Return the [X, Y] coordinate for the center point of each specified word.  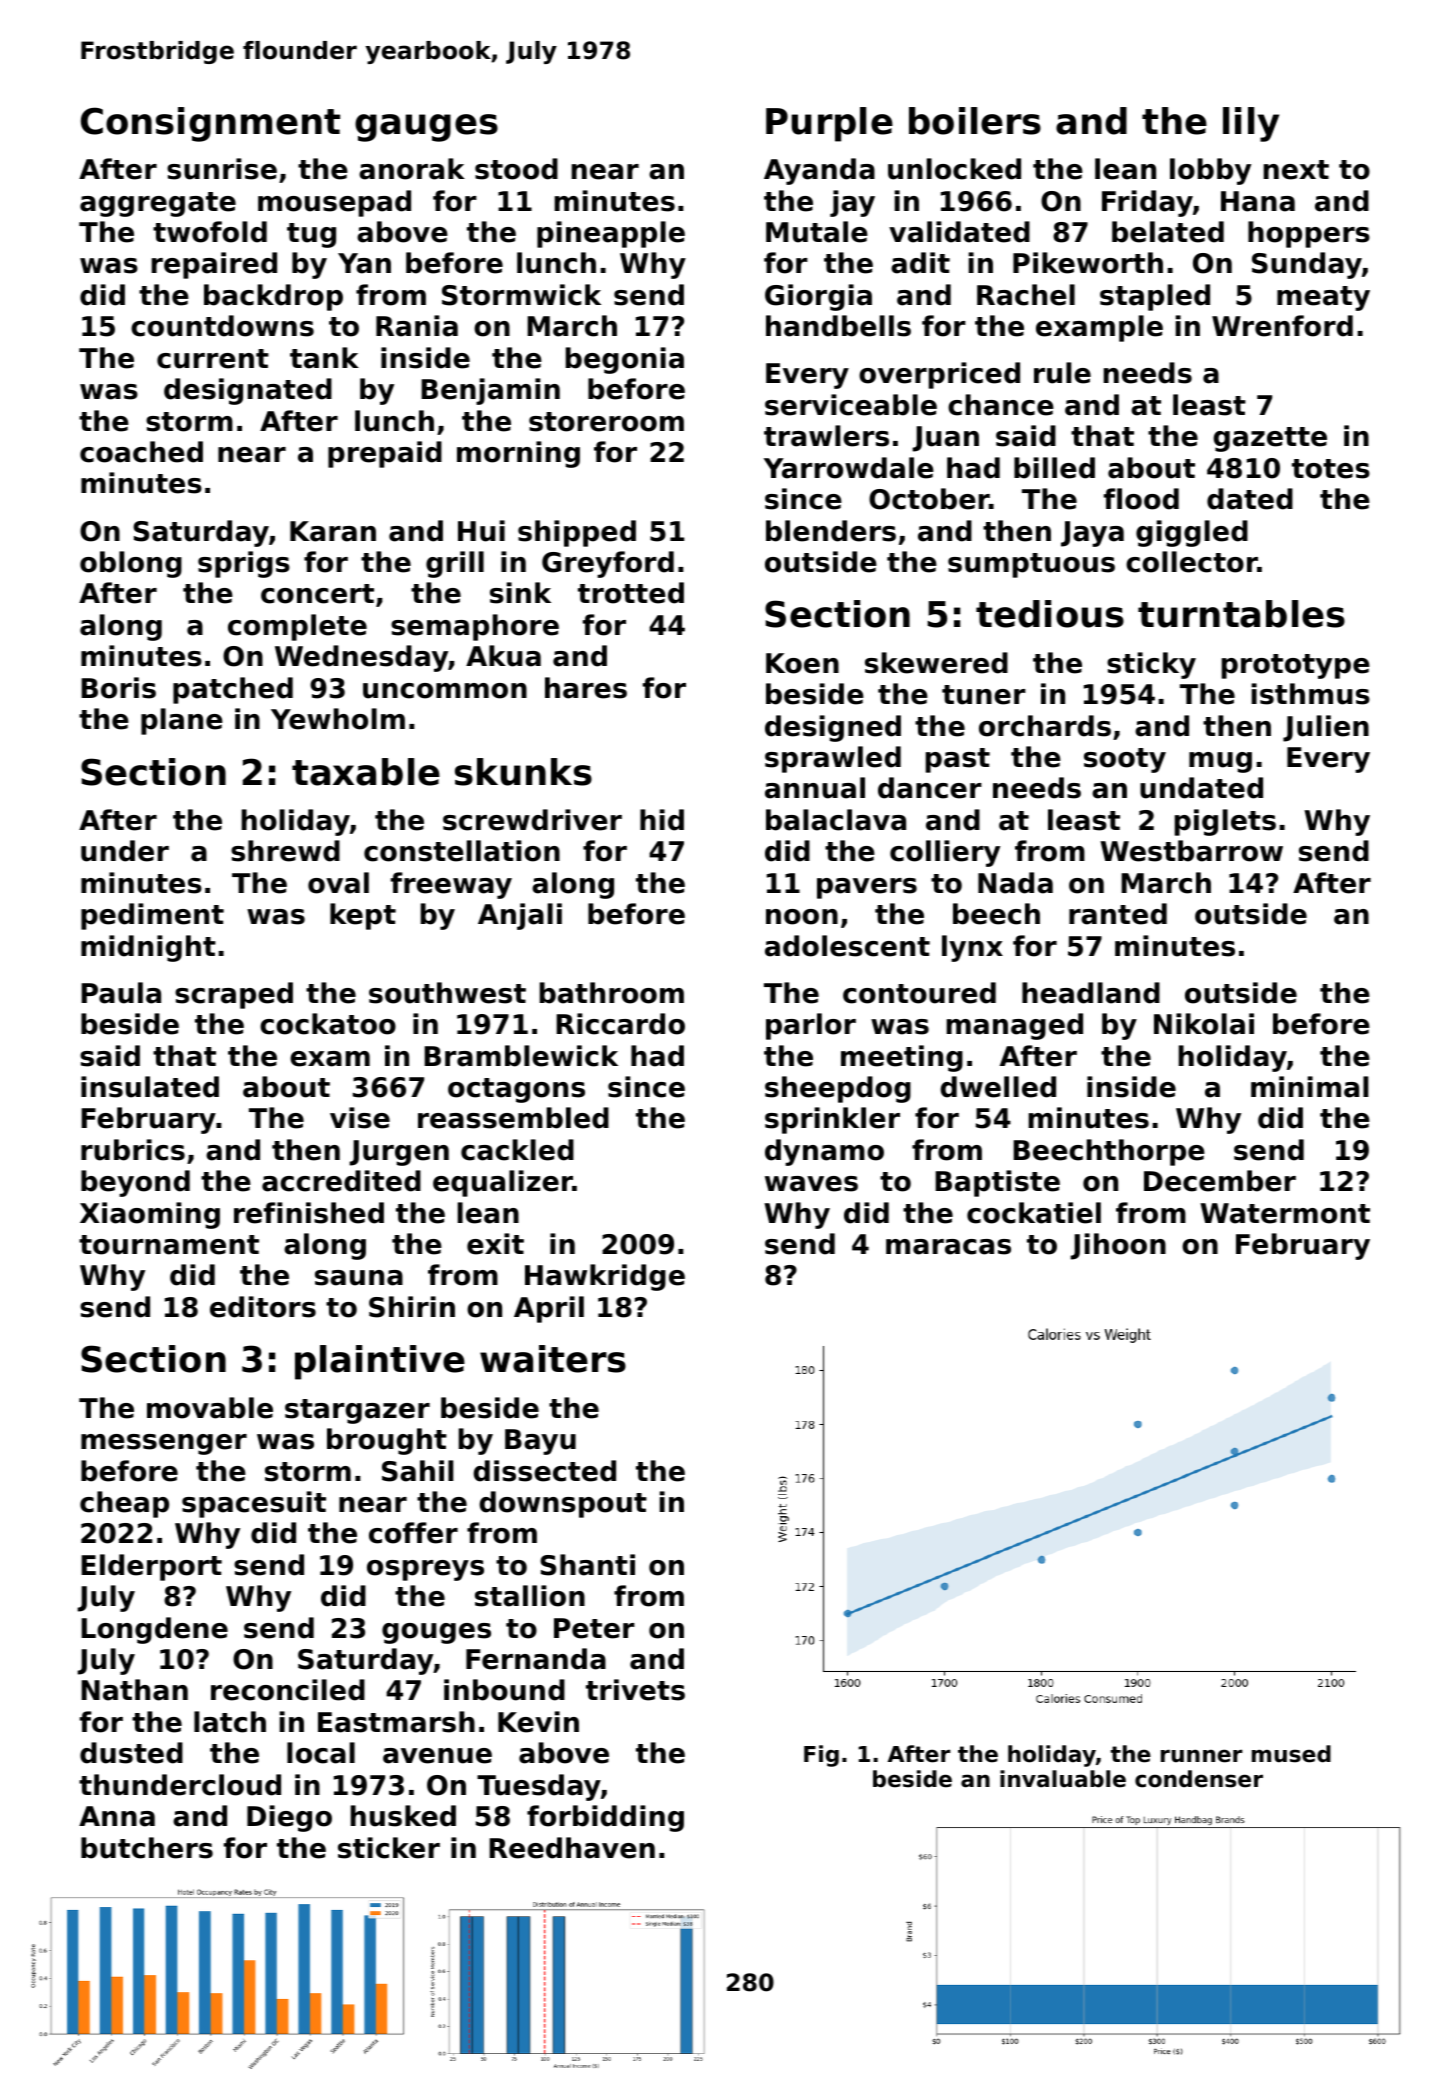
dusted [131, 1753]
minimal [1310, 1087]
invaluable [1063, 1779]
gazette [1270, 439]
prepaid [385, 454]
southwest [447, 993]
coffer [413, 1533]
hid [662, 820]
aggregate [158, 204]
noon [802, 917]
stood [516, 169]
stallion [530, 1596]
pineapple [611, 234]
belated [1168, 232]
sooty [1125, 760]
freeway [451, 885]
